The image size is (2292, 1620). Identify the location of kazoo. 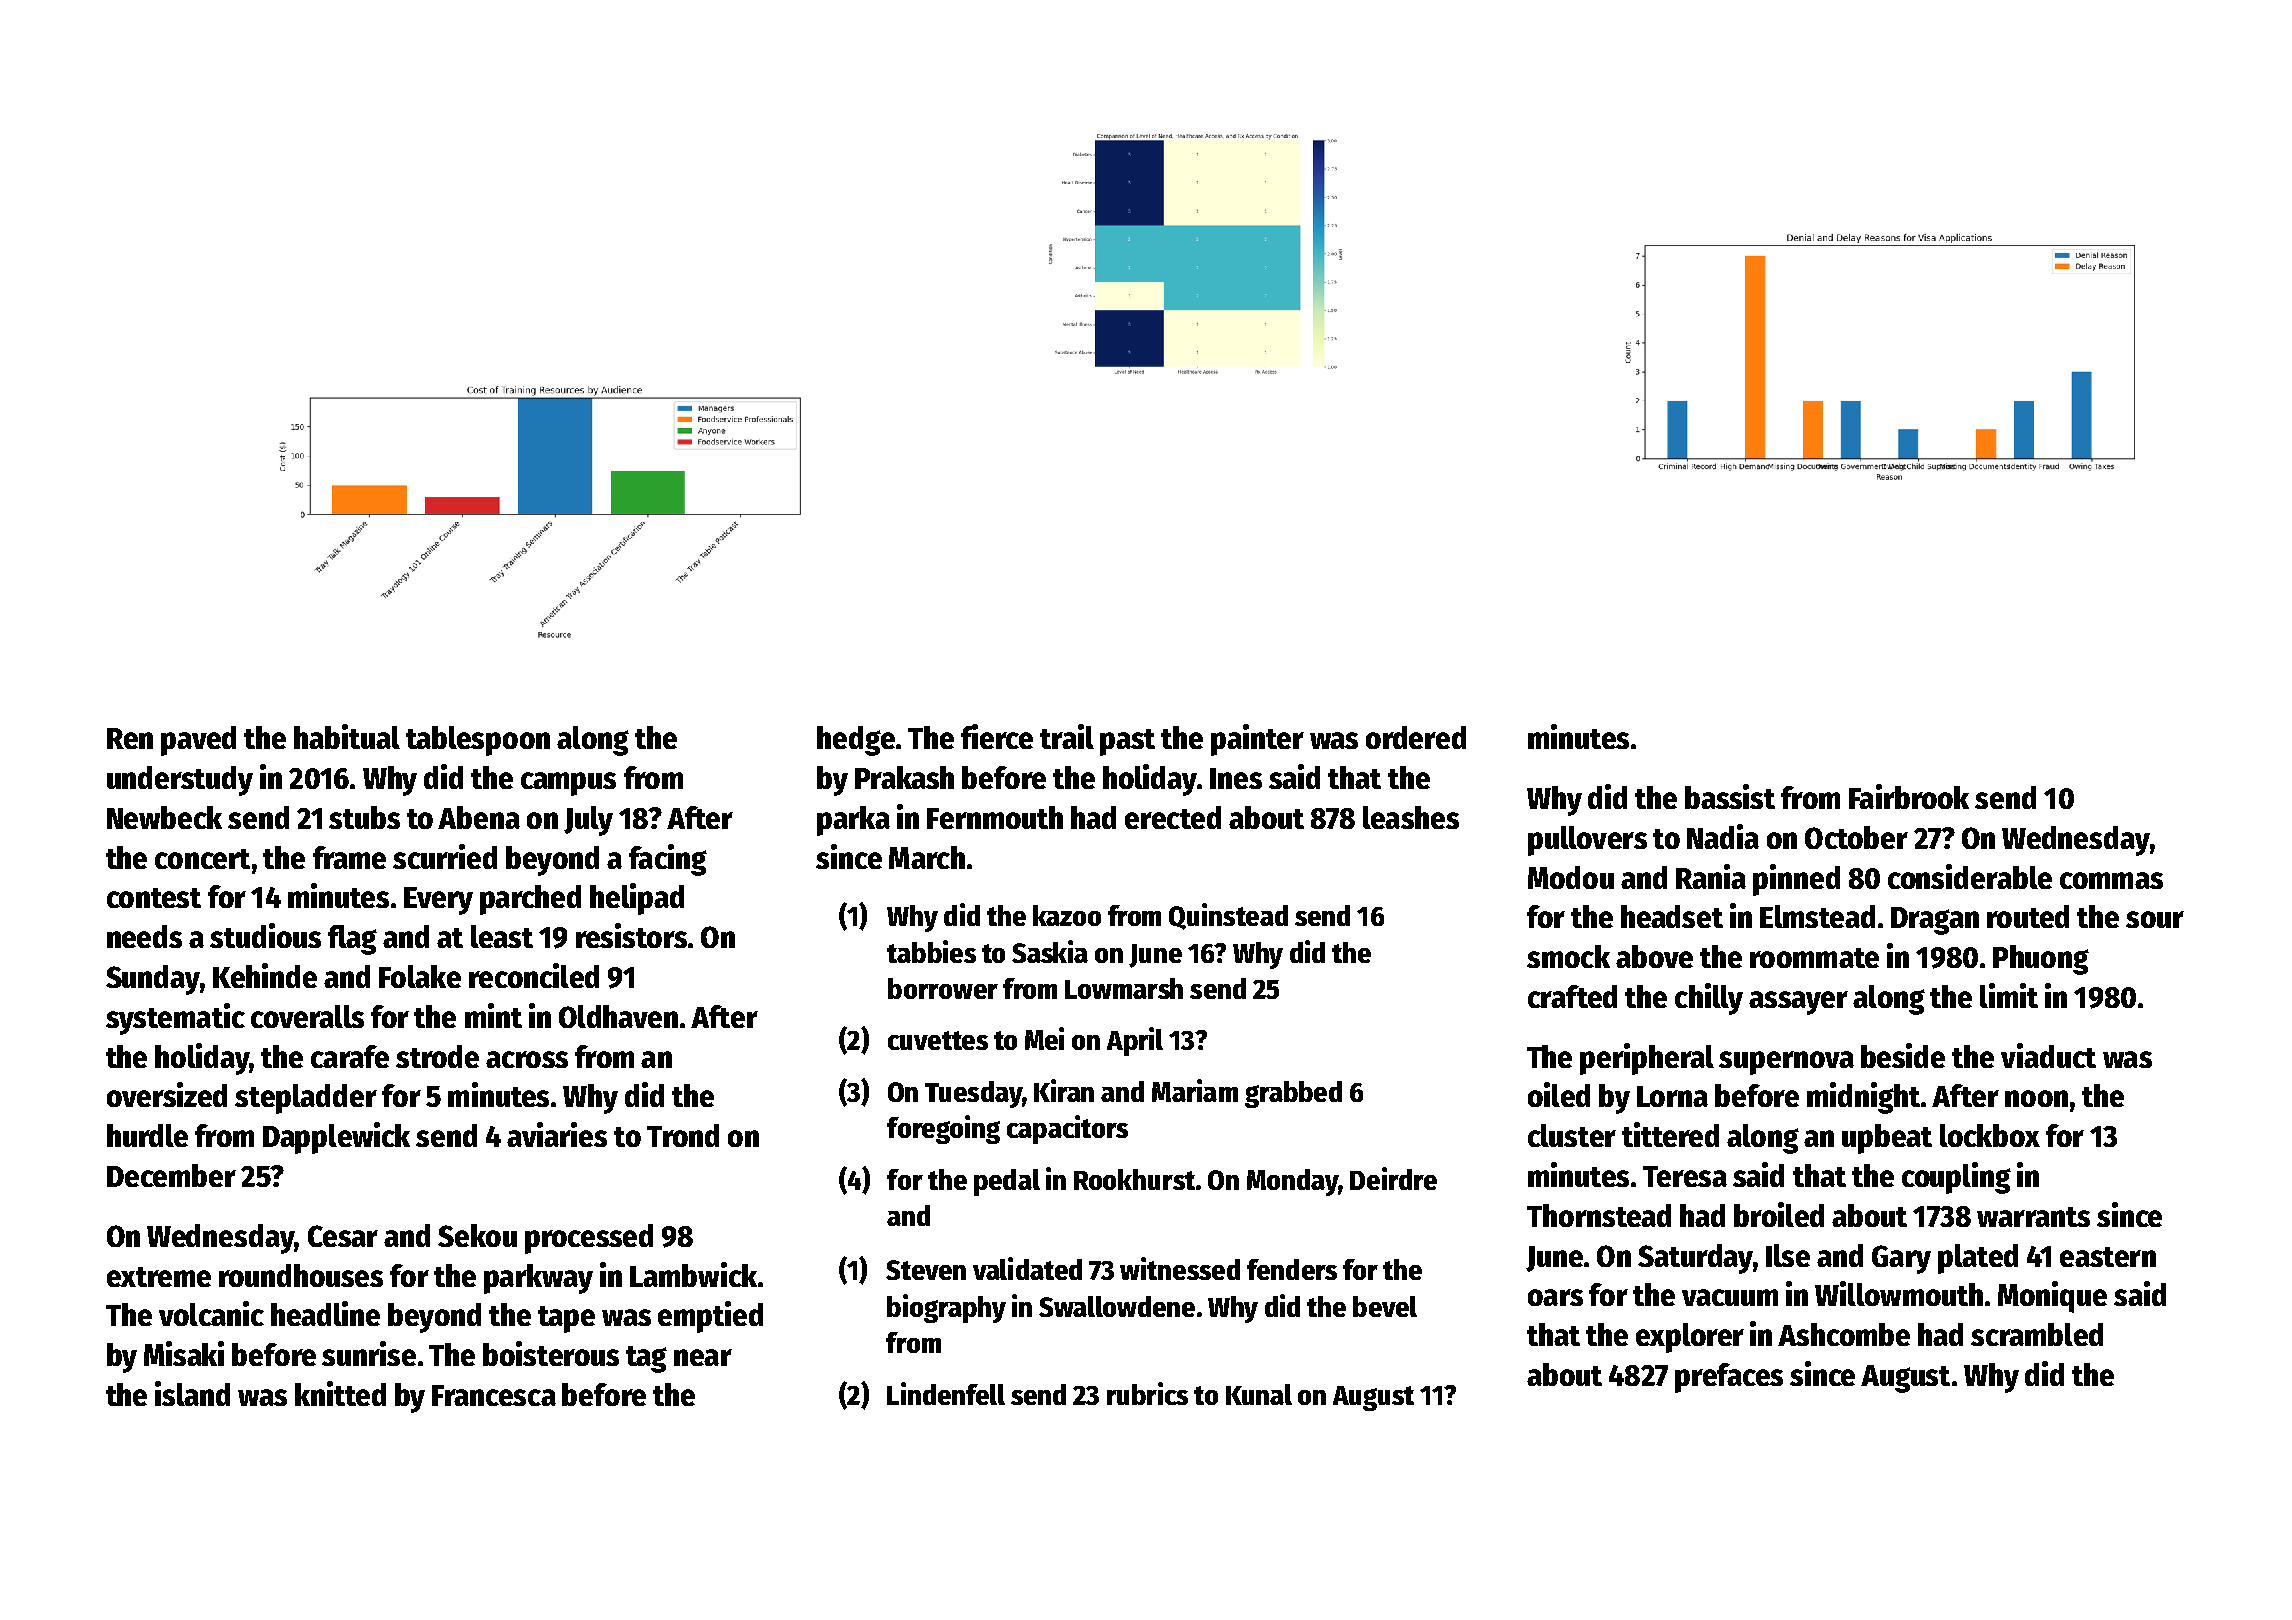
(1067, 915).
